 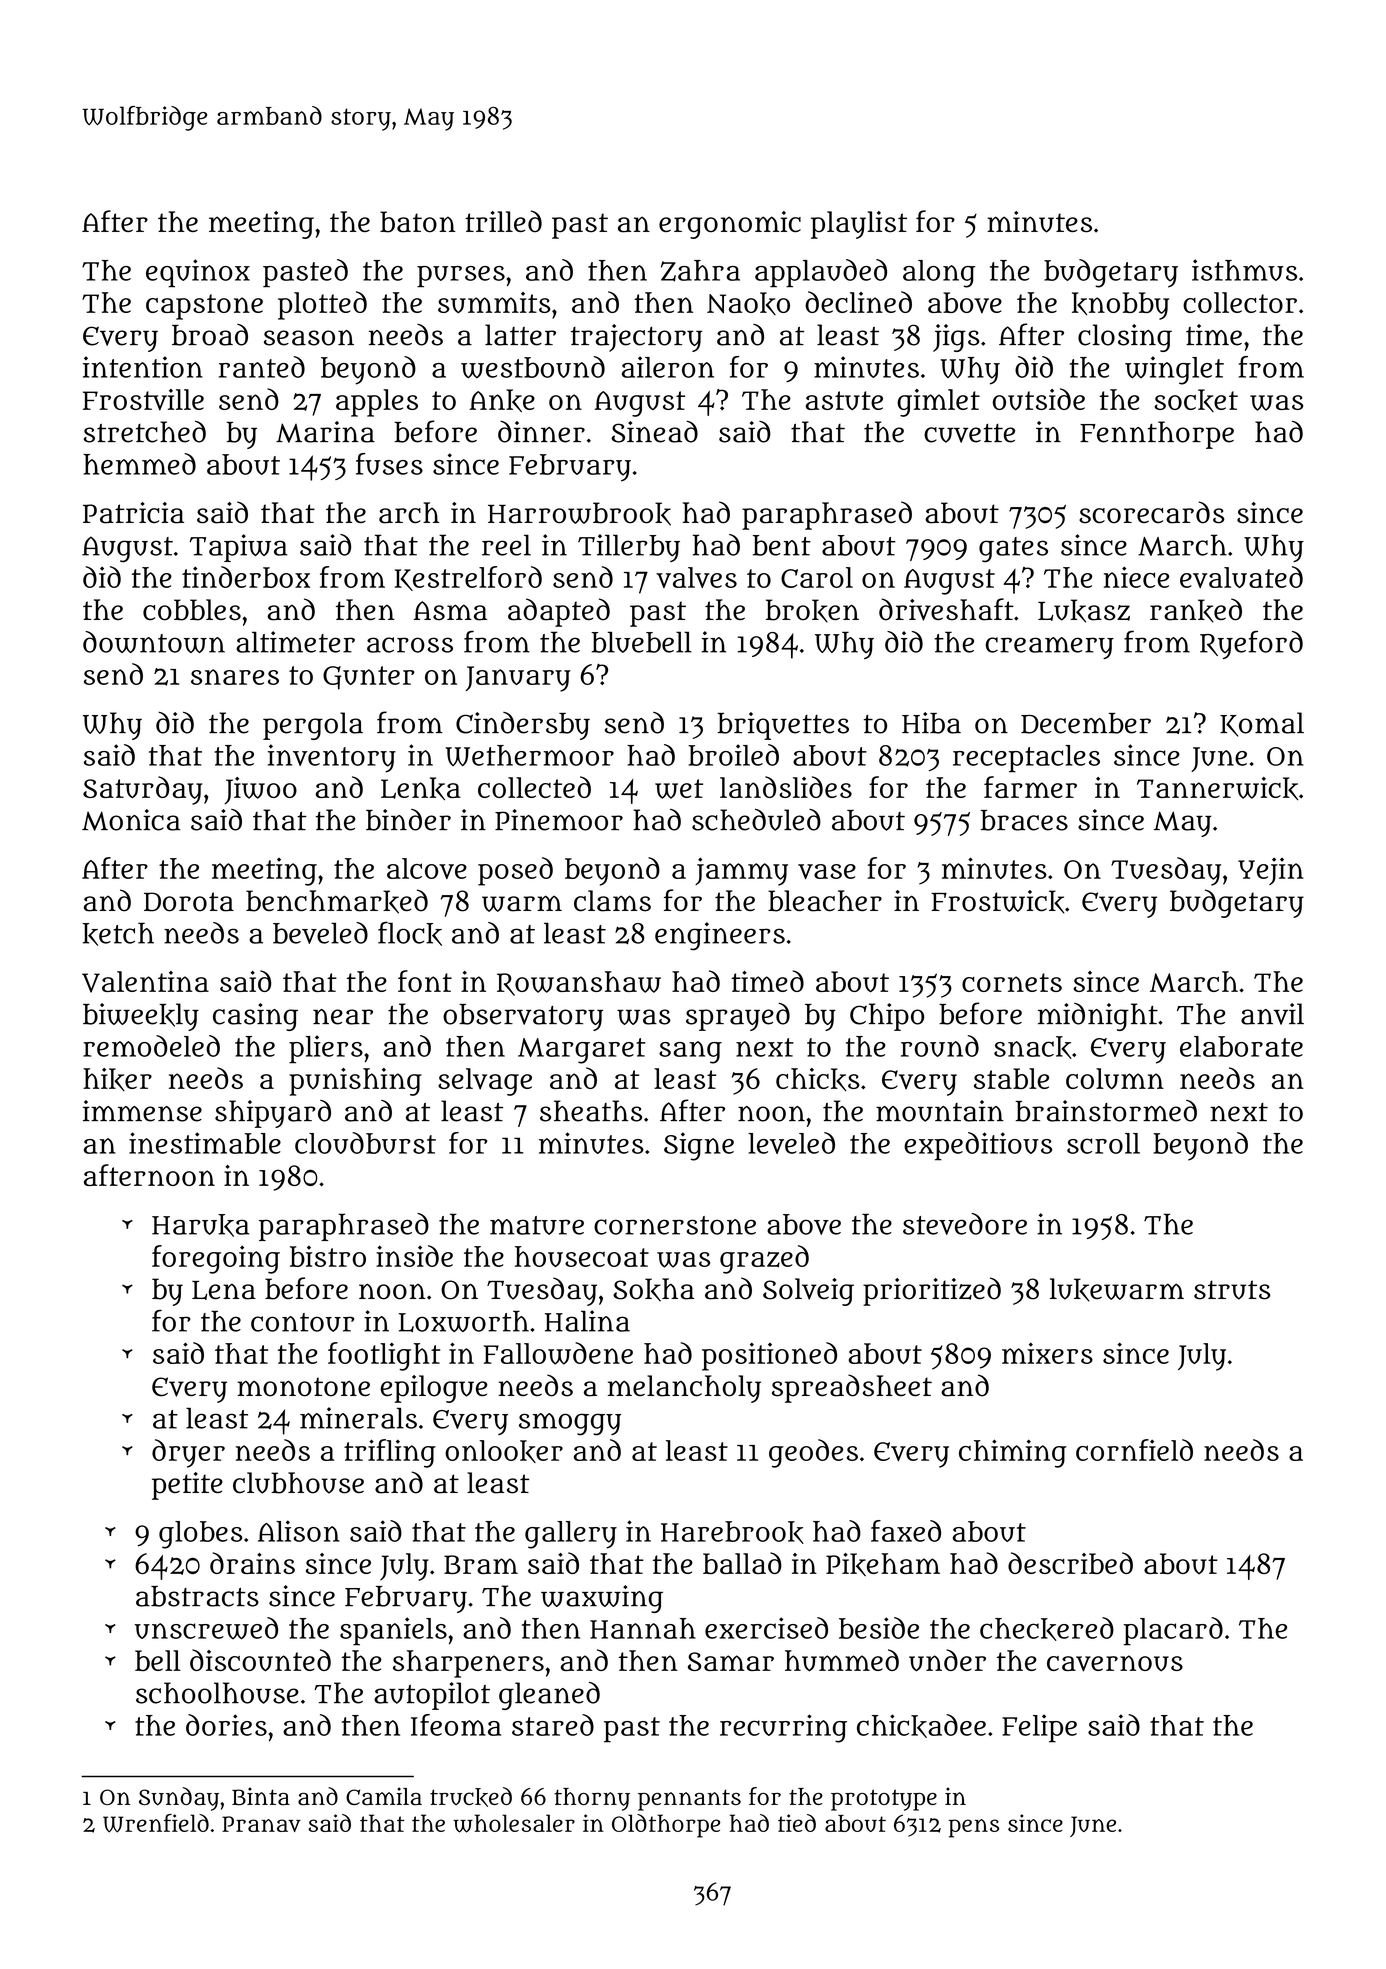 What do you see at coordinates (748, 303) in the screenshot?
I see `Naoko` at bounding box center [748, 303].
